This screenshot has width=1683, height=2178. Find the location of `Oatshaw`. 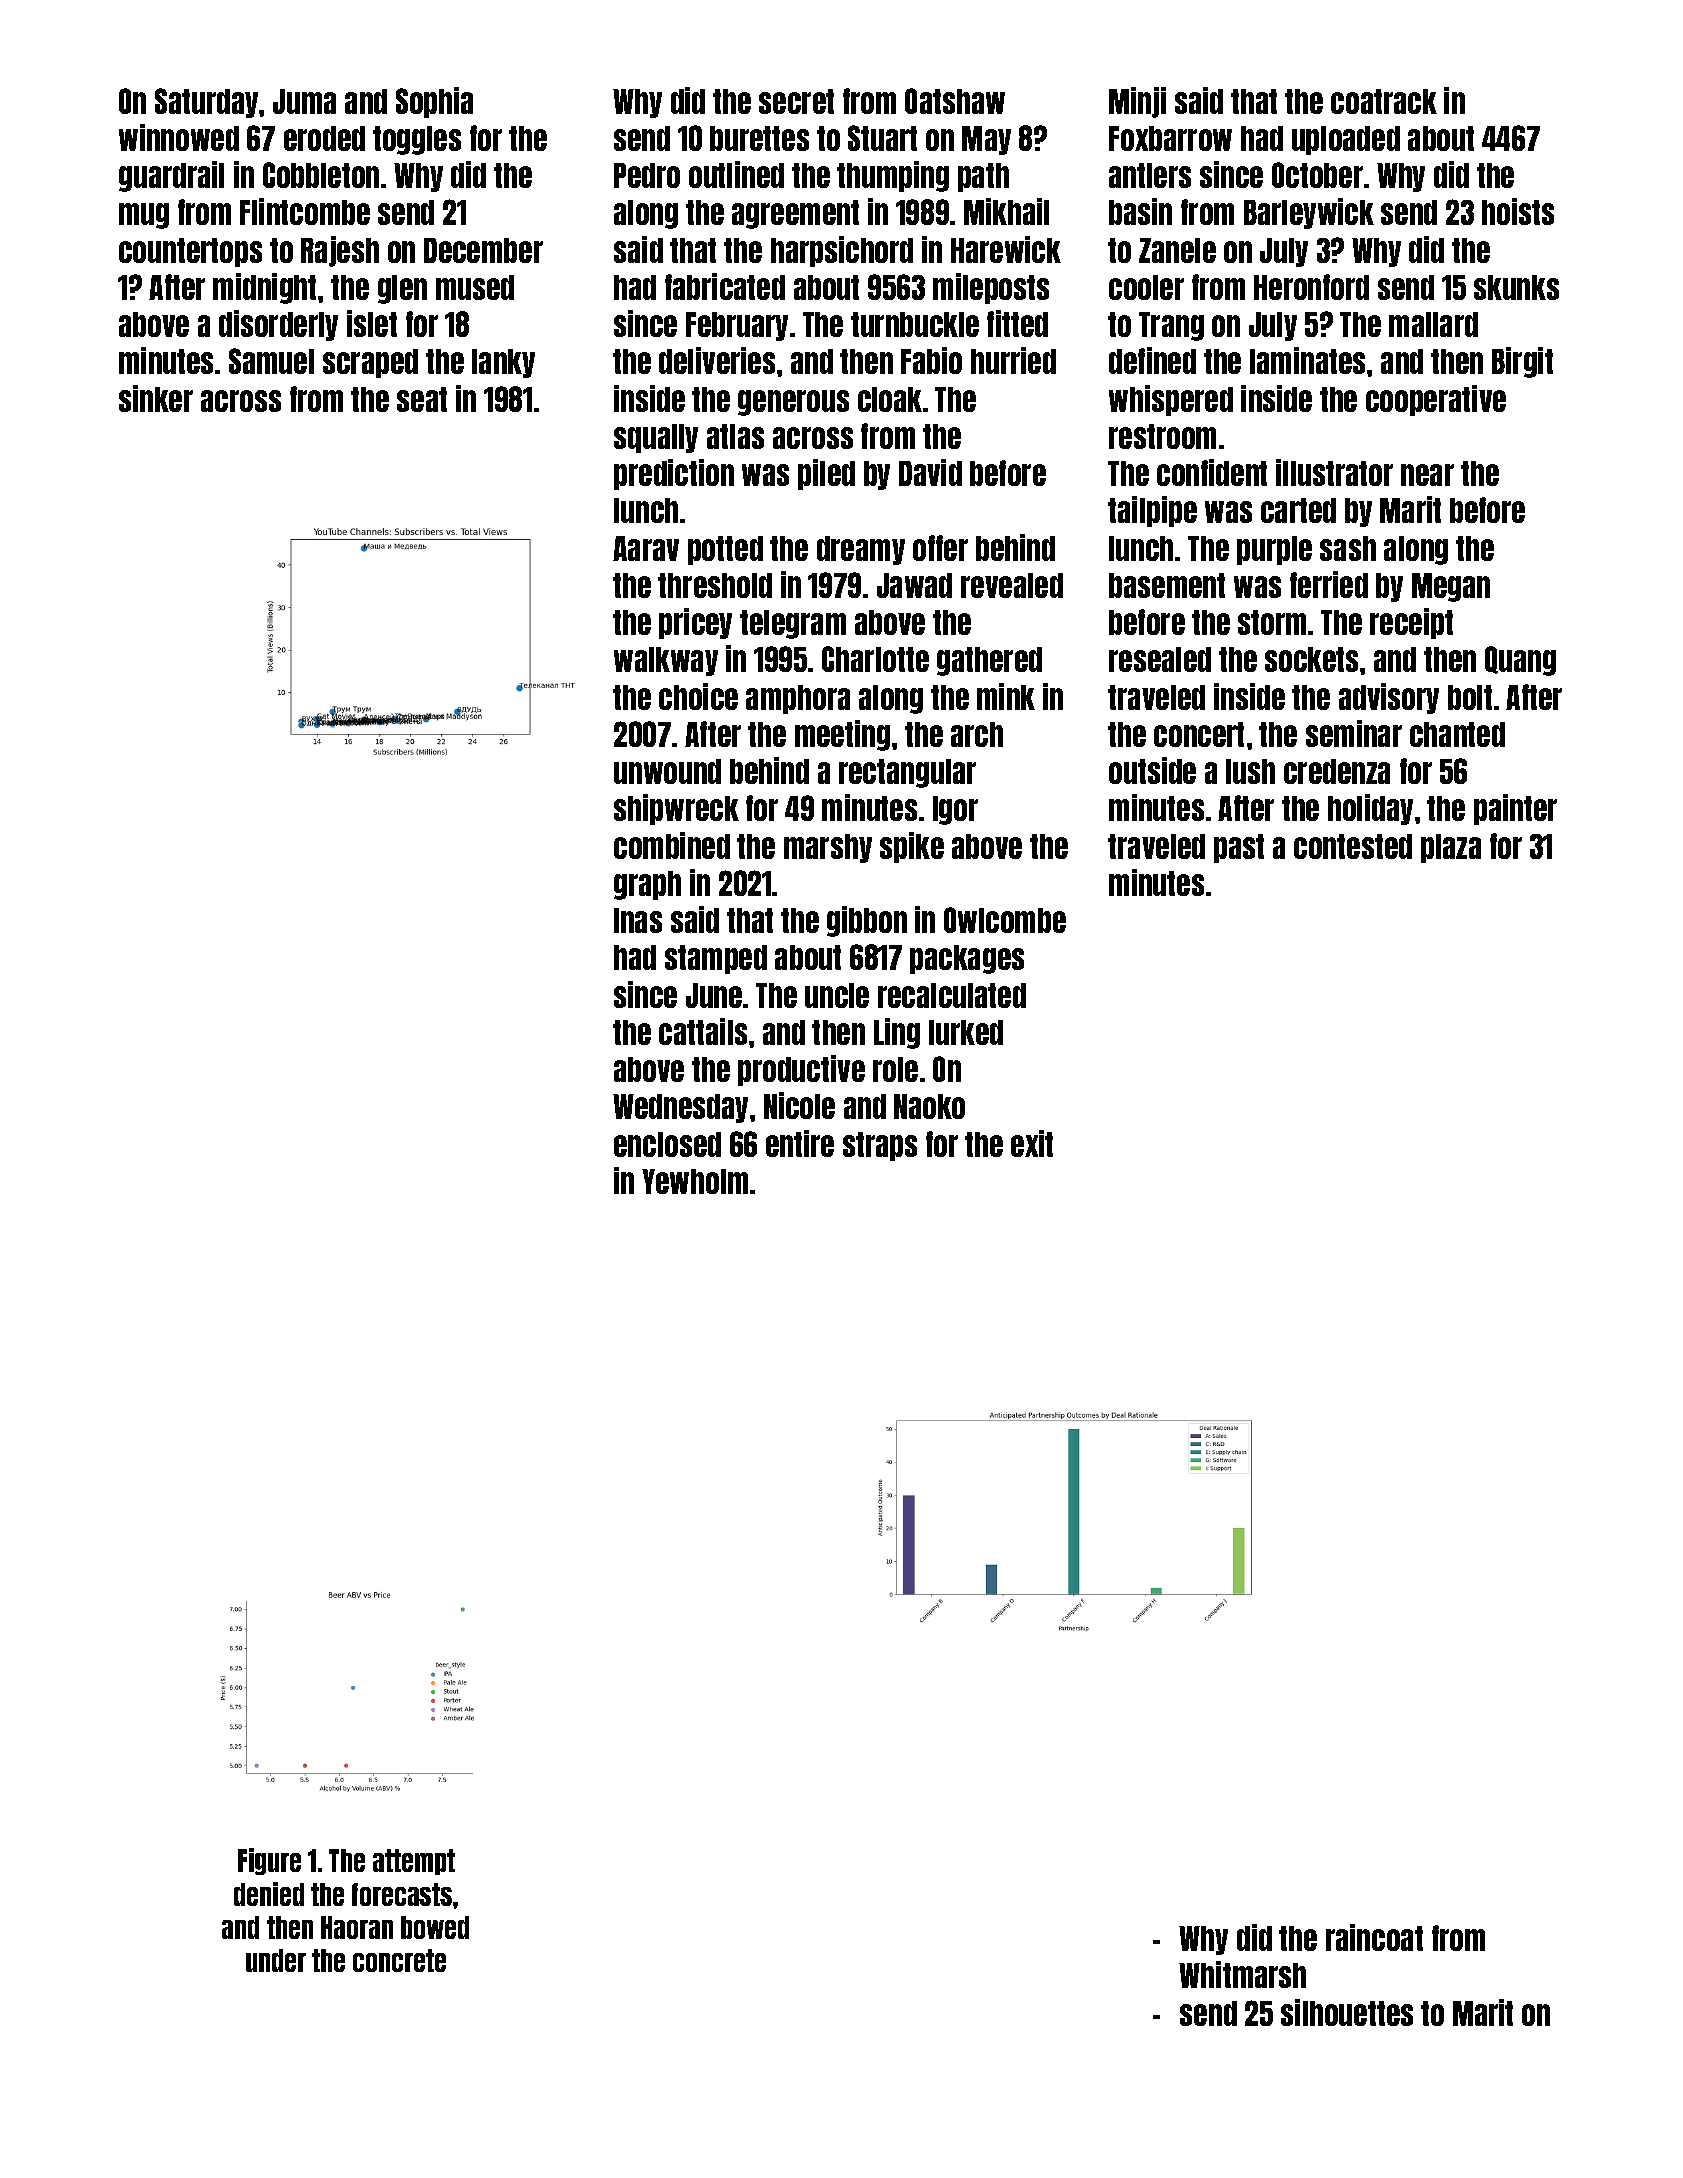

Oatshaw is located at coordinates (955, 101).
